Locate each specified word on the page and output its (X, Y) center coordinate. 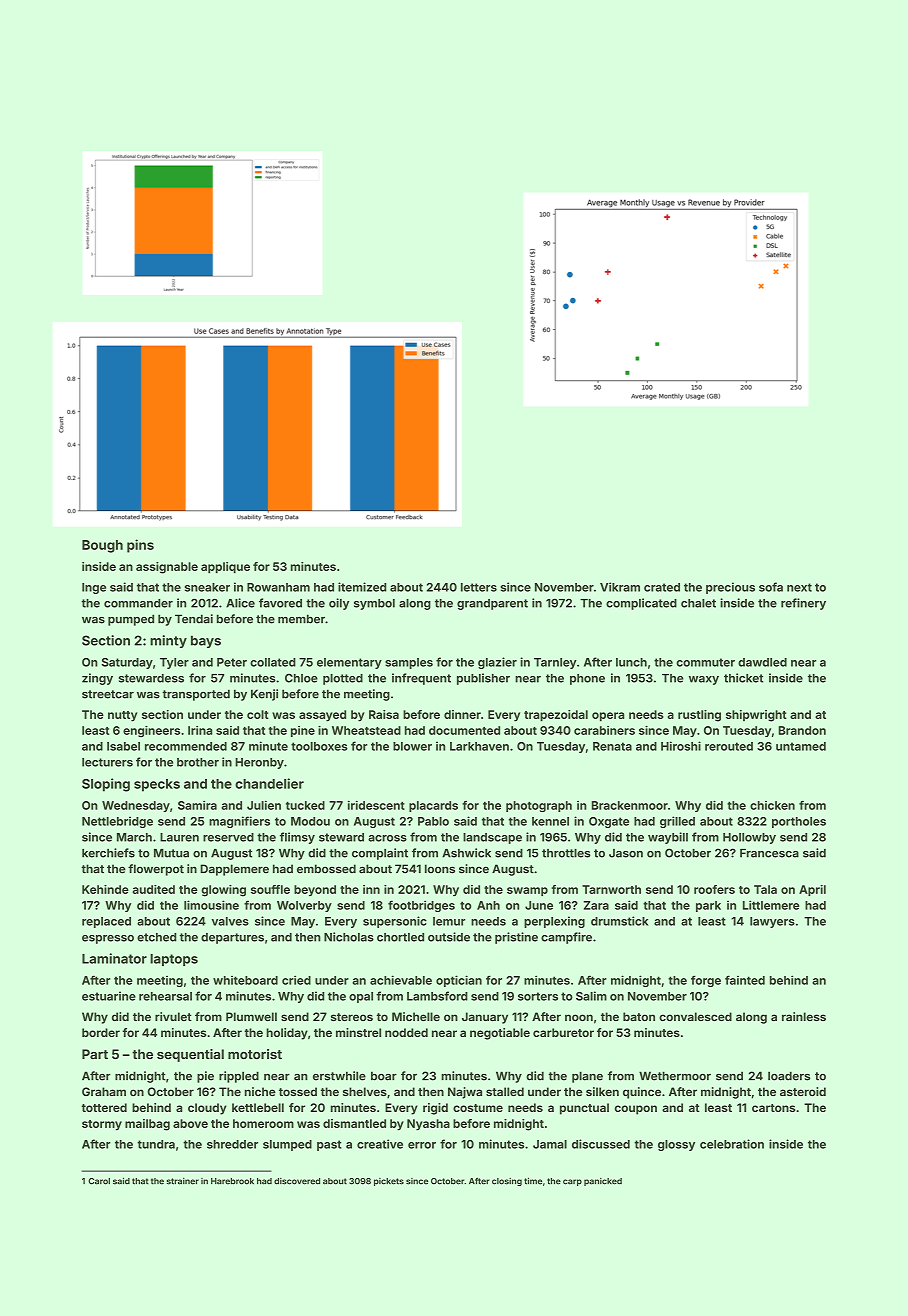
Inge (94, 588)
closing (507, 1182)
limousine (211, 905)
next (799, 587)
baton (639, 1016)
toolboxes (319, 746)
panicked (603, 1182)
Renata (612, 746)
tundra (156, 1144)
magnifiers (239, 822)
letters (479, 587)
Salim (591, 996)
